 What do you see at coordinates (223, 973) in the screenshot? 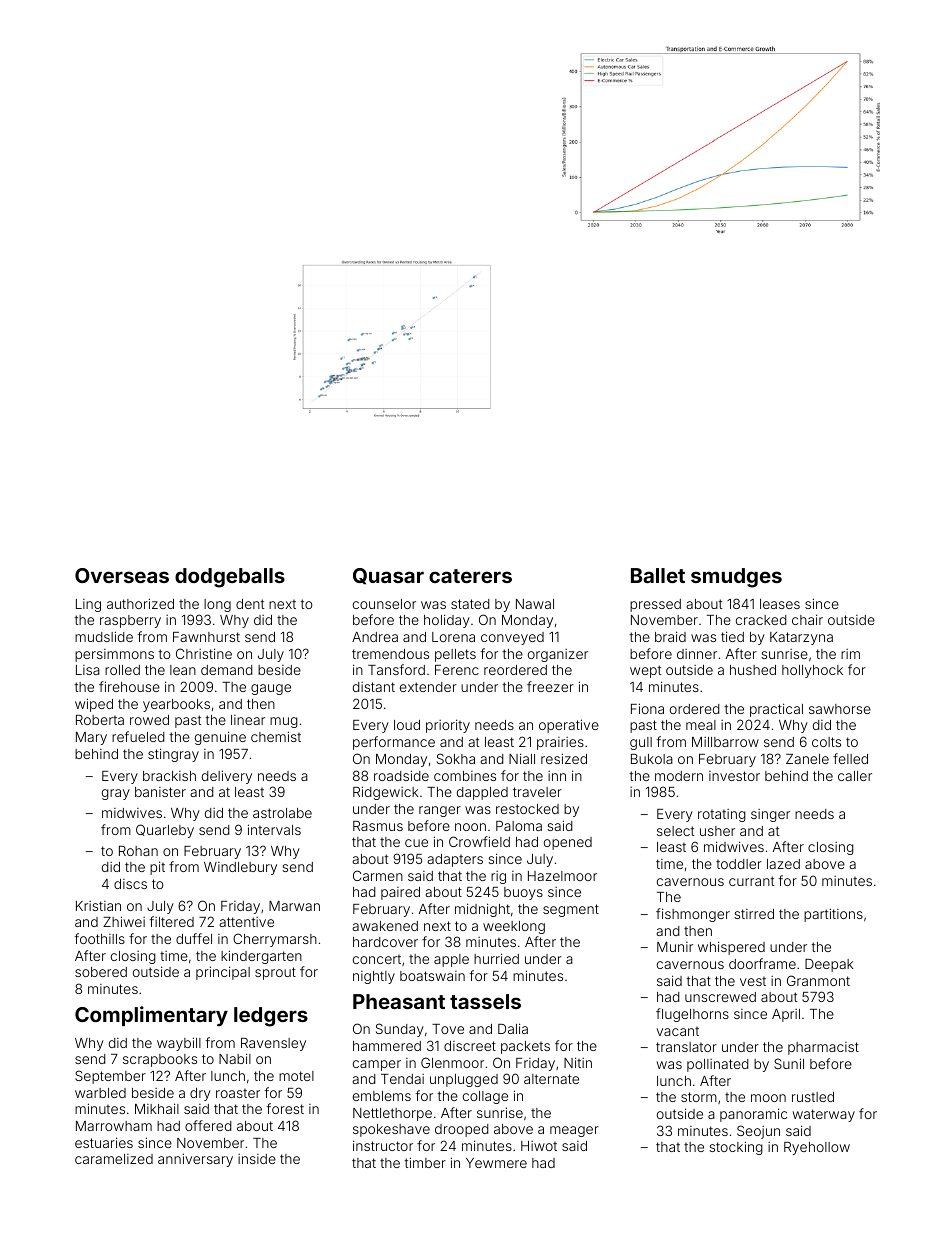
I see `principal` at bounding box center [223, 973].
